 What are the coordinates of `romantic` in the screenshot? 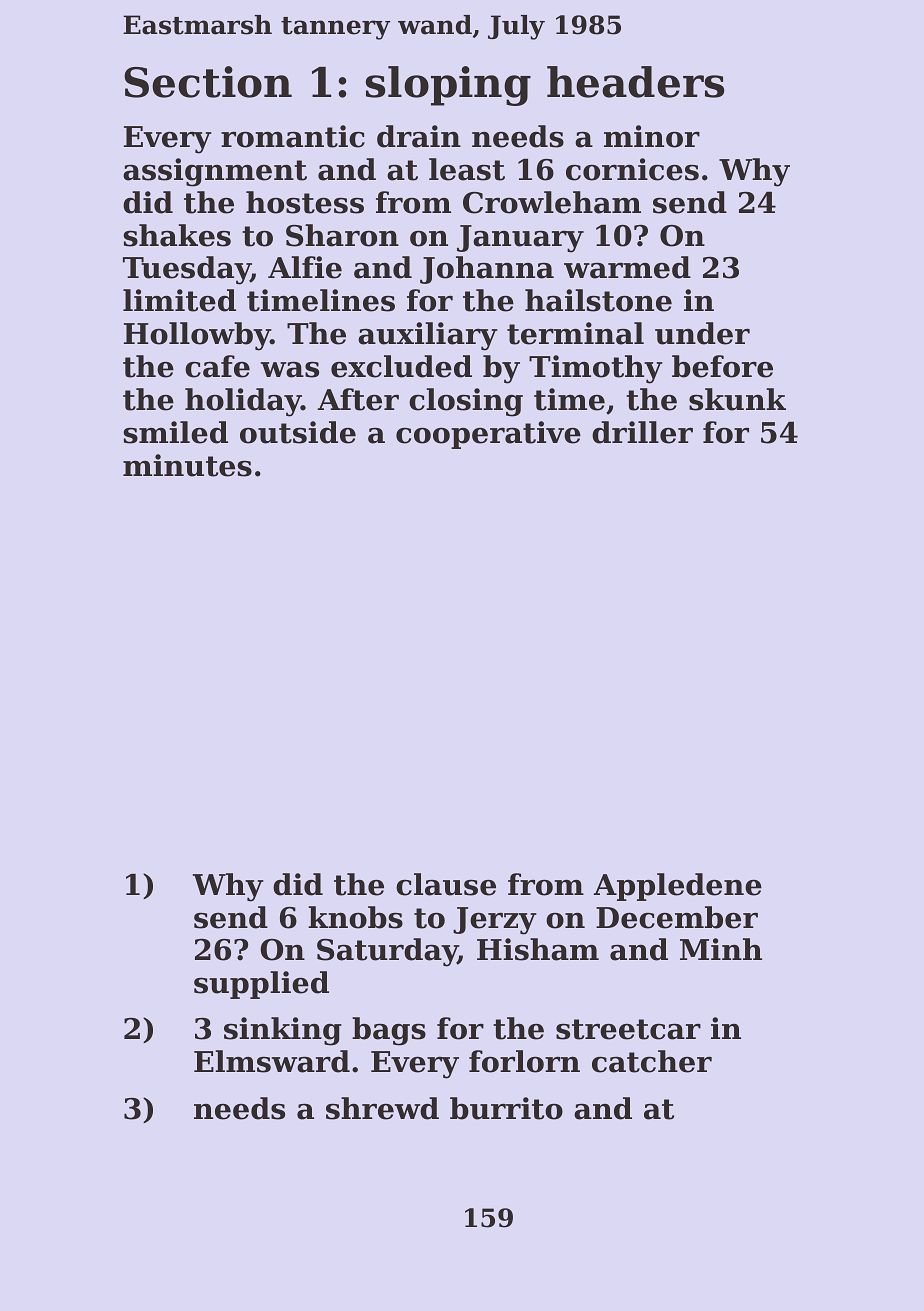 It's located at (293, 136).
